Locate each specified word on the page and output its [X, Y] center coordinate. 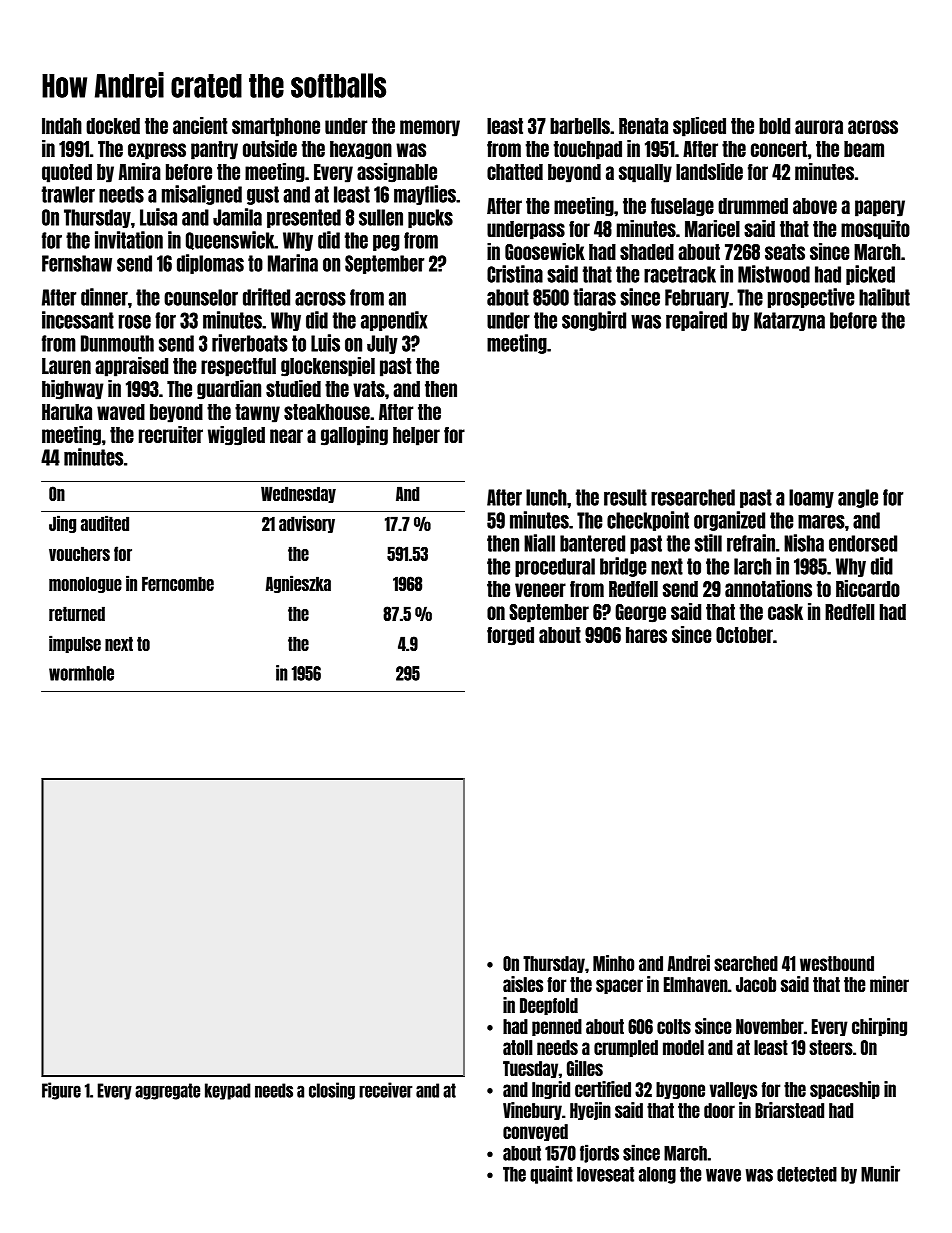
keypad [228, 1091]
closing [332, 1091]
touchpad [588, 150]
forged [510, 636]
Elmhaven [696, 984]
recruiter [171, 434]
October [744, 635]
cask [785, 612]
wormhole [81, 673]
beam [864, 149]
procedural [555, 567]
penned [557, 1027]
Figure [61, 1091]
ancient [200, 125]
